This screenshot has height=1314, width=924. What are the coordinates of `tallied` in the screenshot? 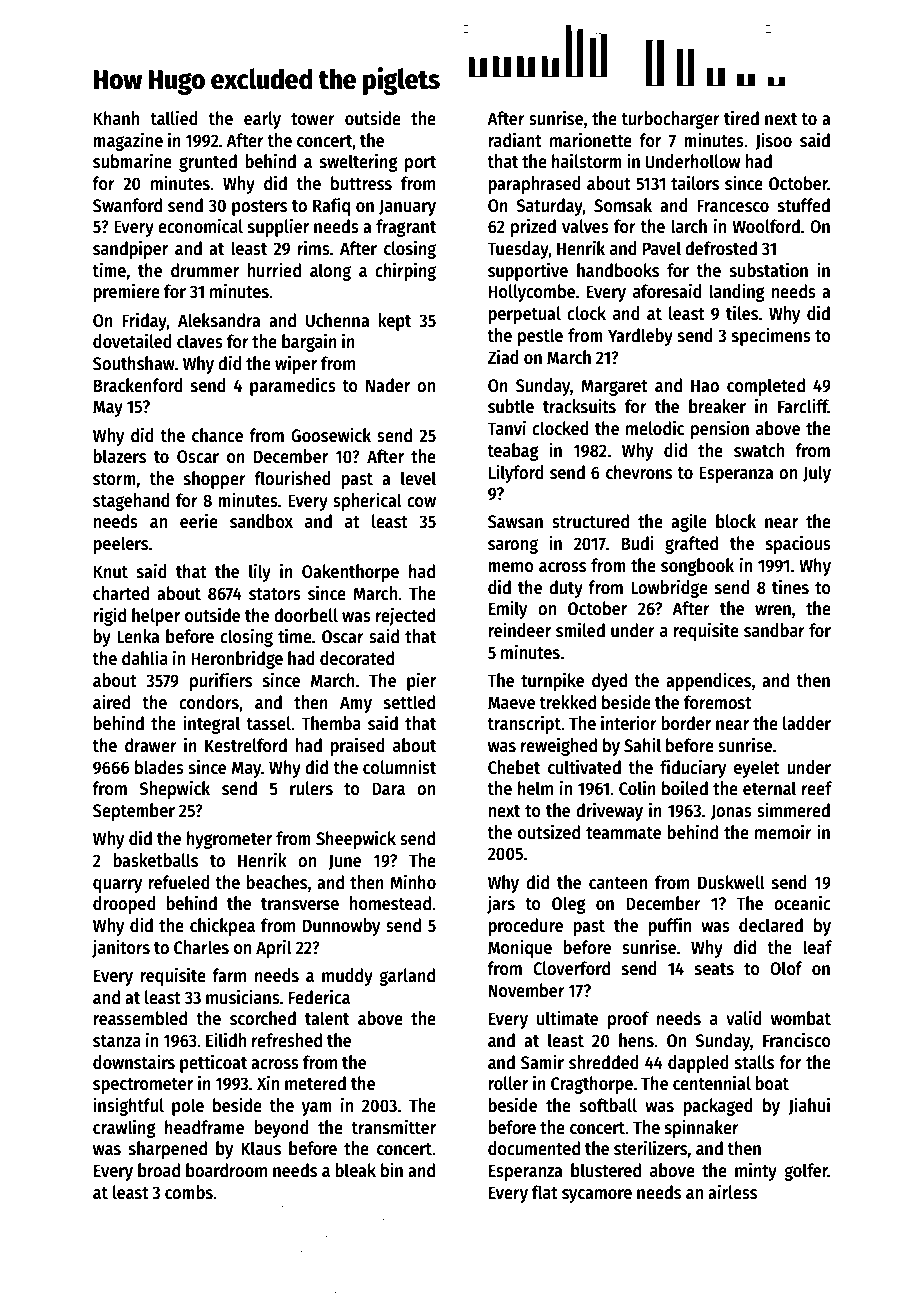 It's located at (174, 118).
